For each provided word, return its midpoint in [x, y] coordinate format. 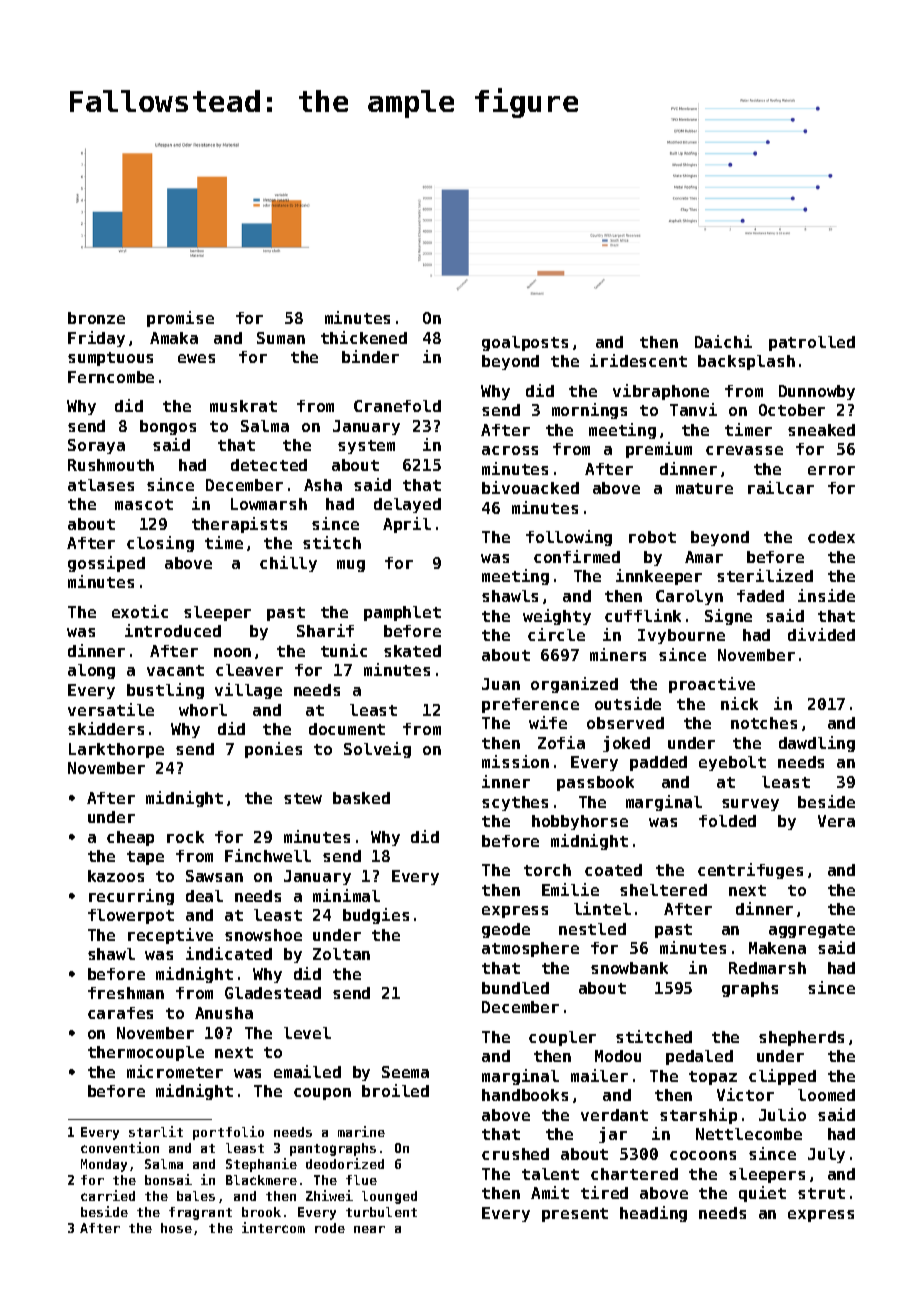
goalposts [525, 343]
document [347, 729]
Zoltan [341, 954]
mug [351, 566]
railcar [781, 487]
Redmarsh [767, 968]
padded [658, 763]
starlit [156, 1131]
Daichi [723, 341]
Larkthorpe [116, 750]
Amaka [174, 338]
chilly [288, 564]
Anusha [224, 1013]
